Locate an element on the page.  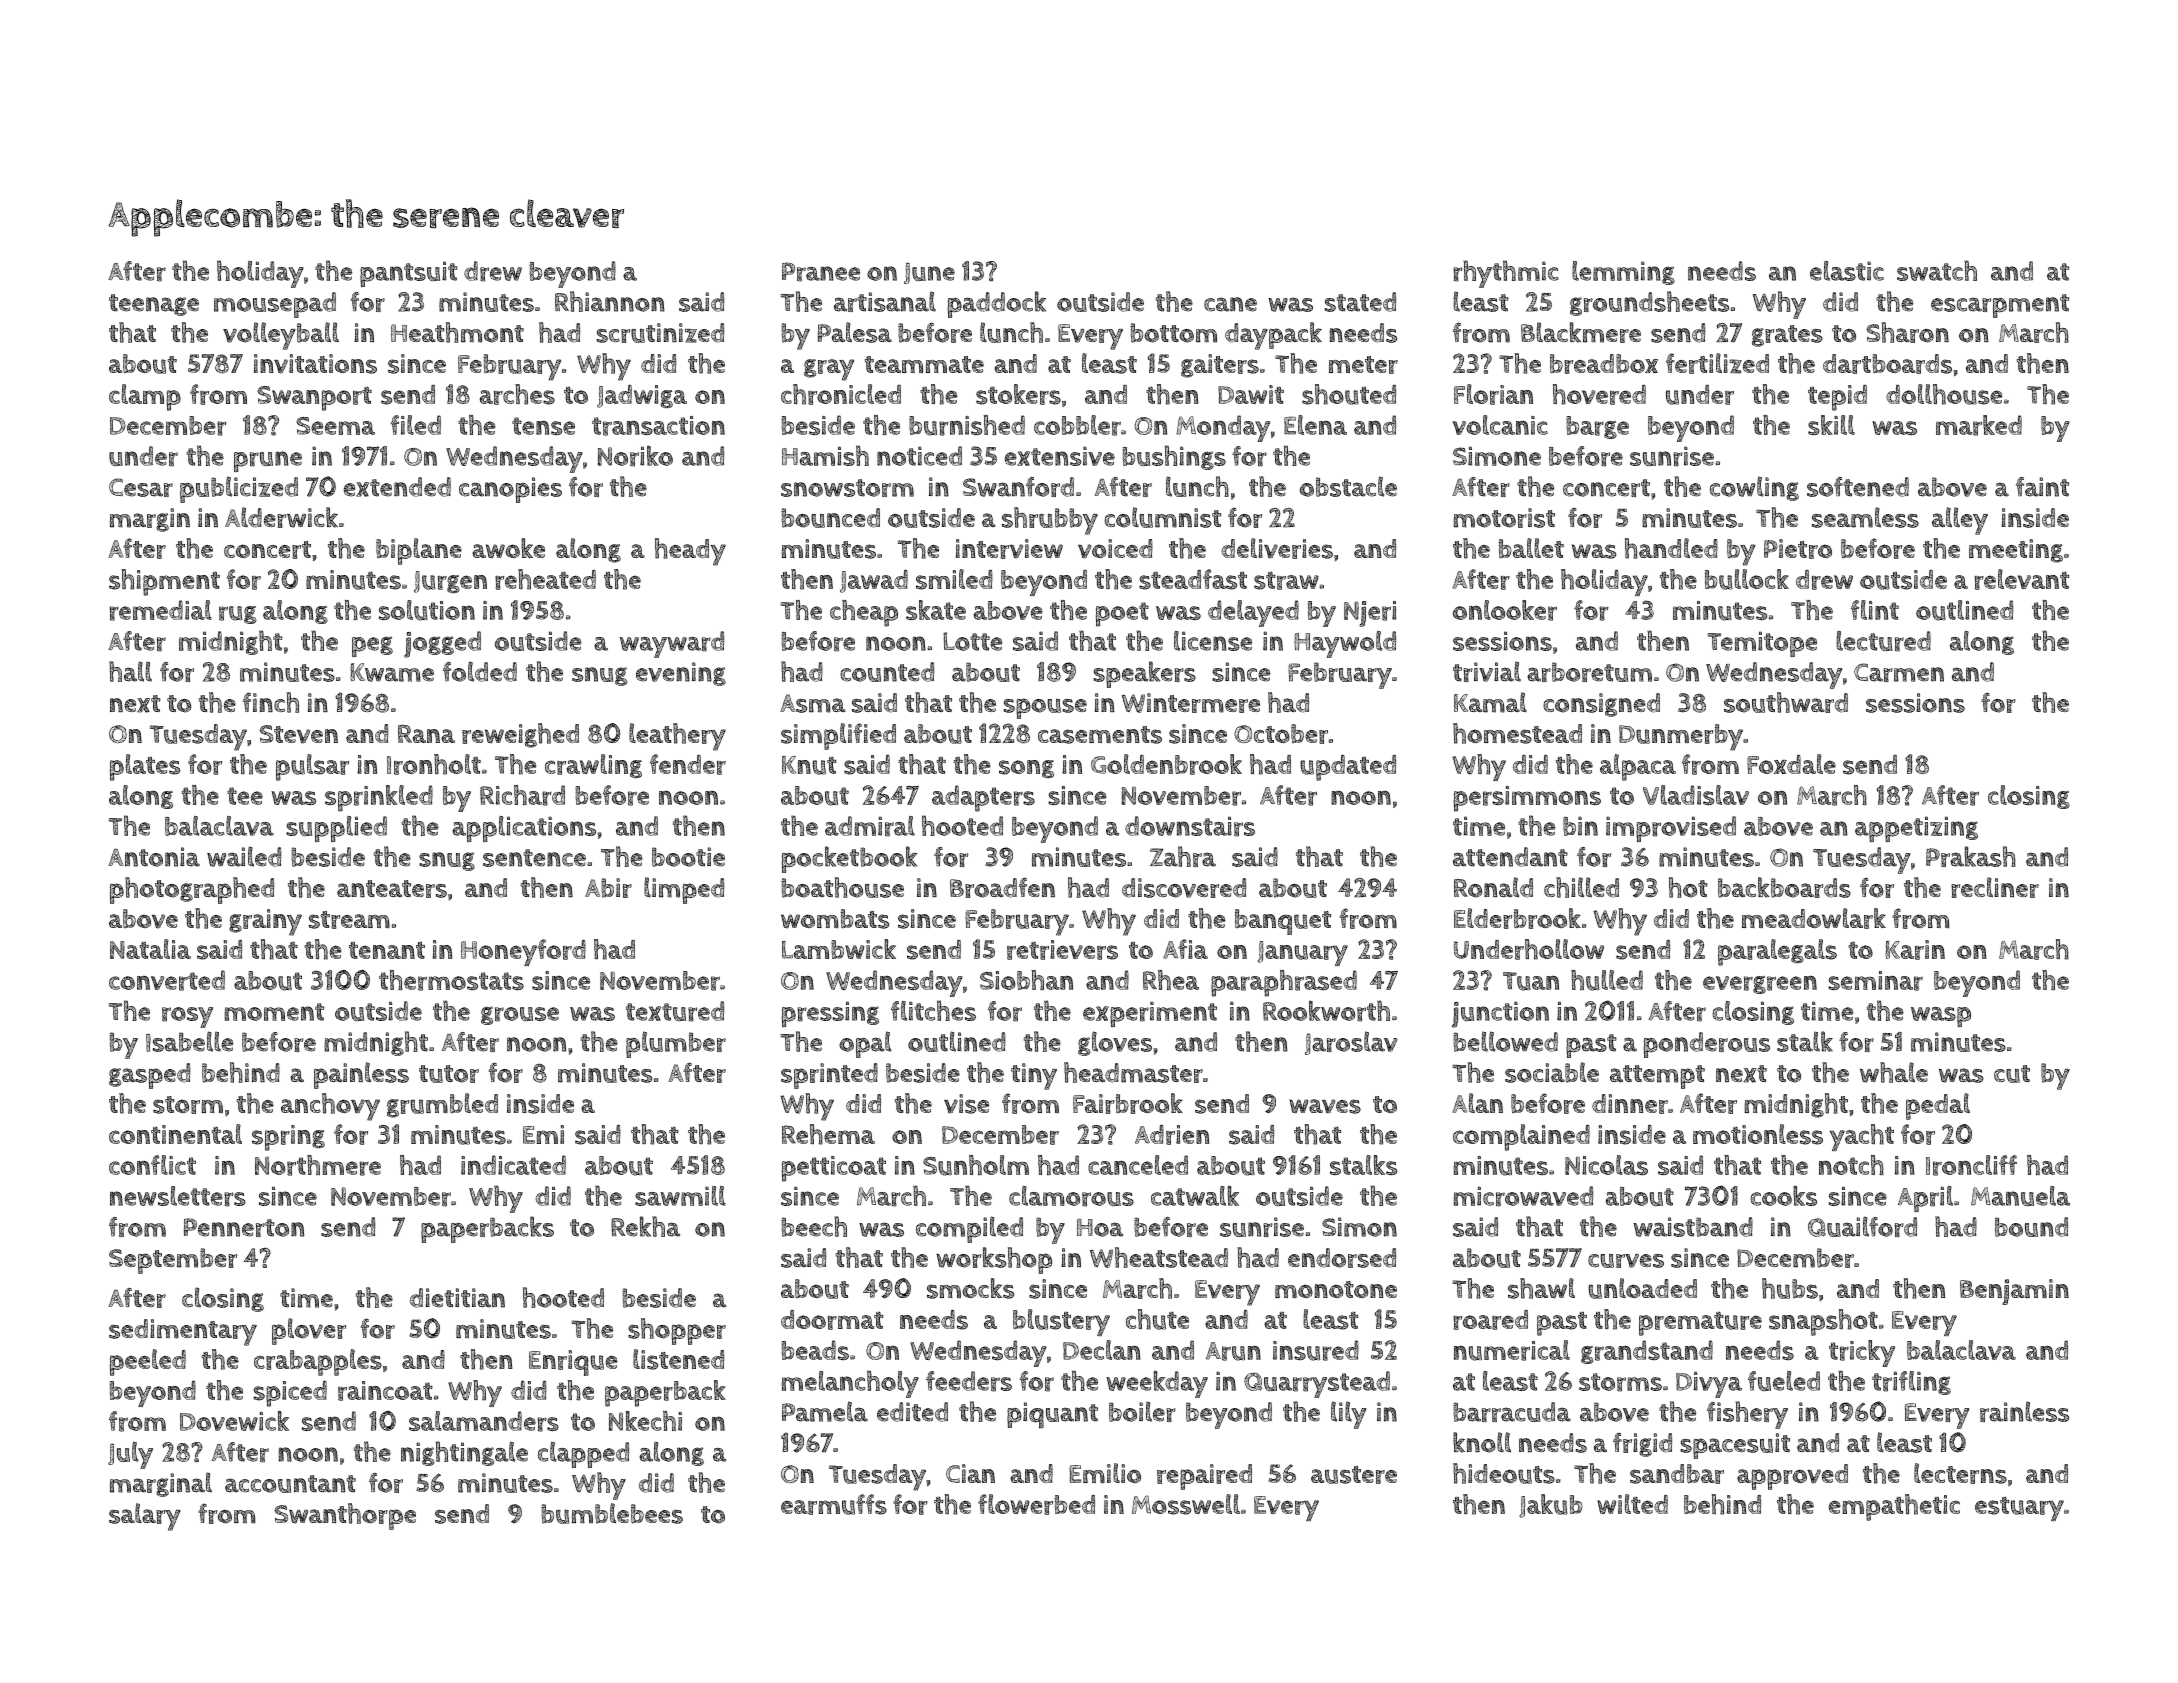
grainy is located at coordinates (265, 922).
